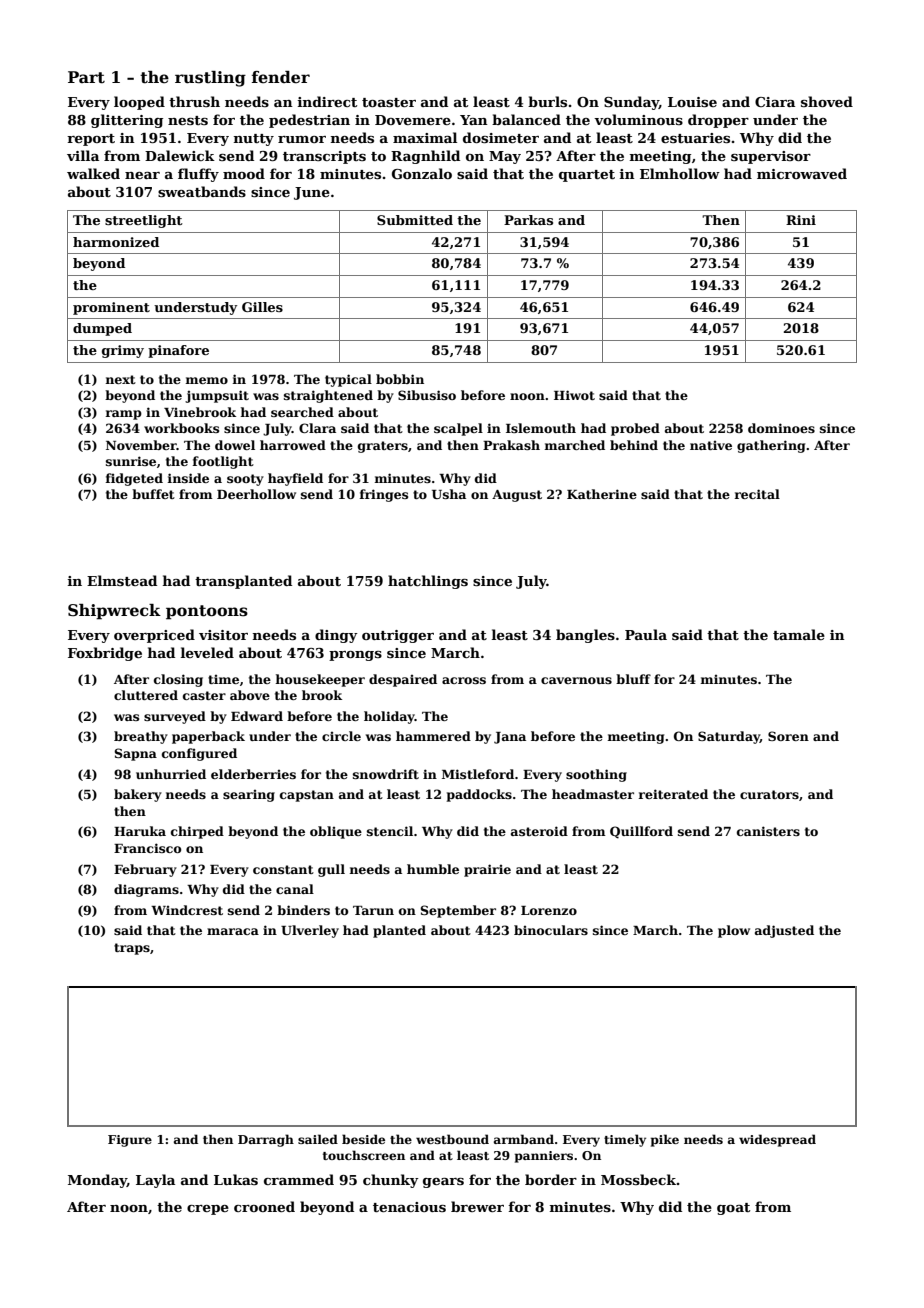 The height and width of the image is (1308, 924). What do you see at coordinates (373, 910) in the image?
I see `Tarun` at bounding box center [373, 910].
